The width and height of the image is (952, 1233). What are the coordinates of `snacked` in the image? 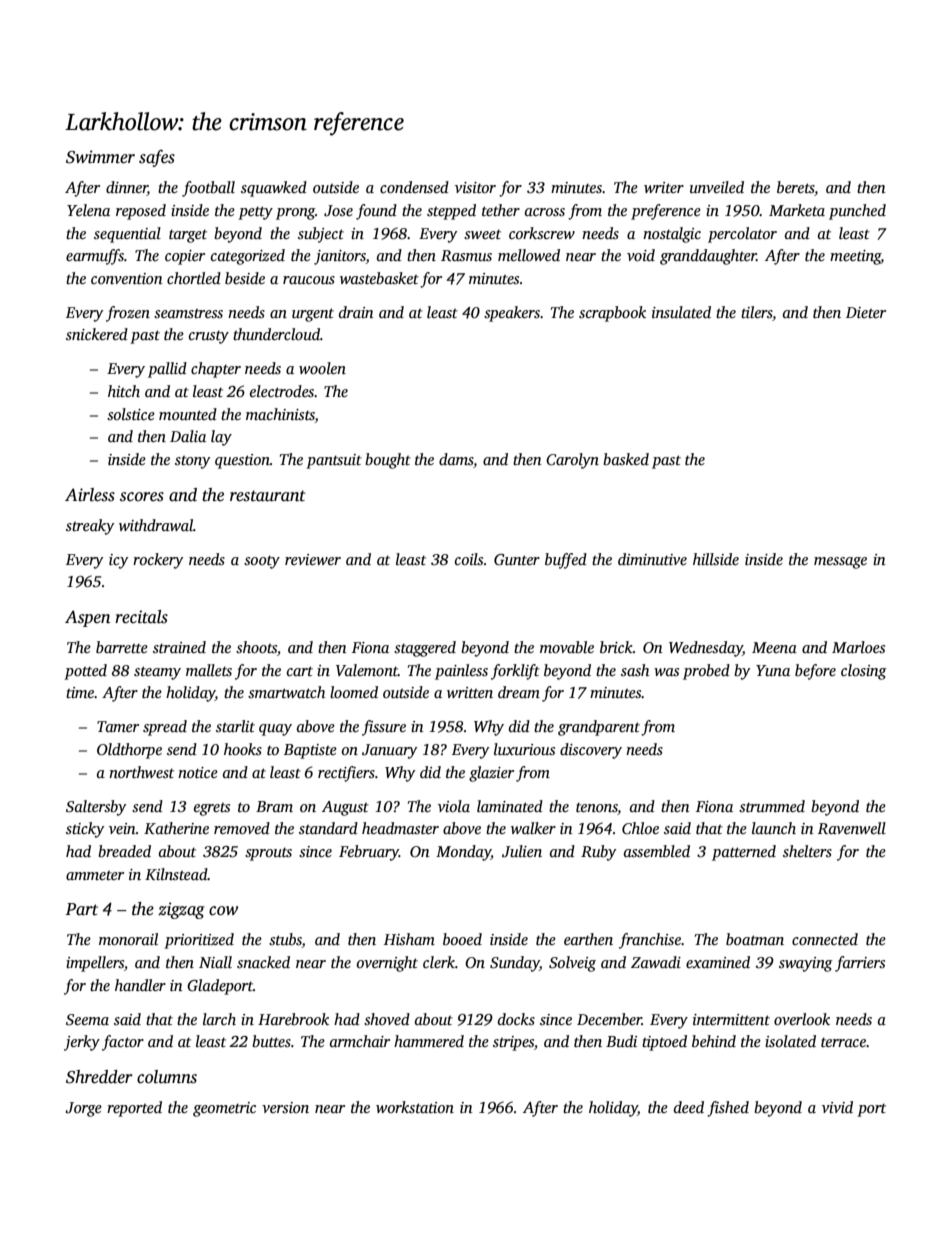 It's located at (263, 962).
